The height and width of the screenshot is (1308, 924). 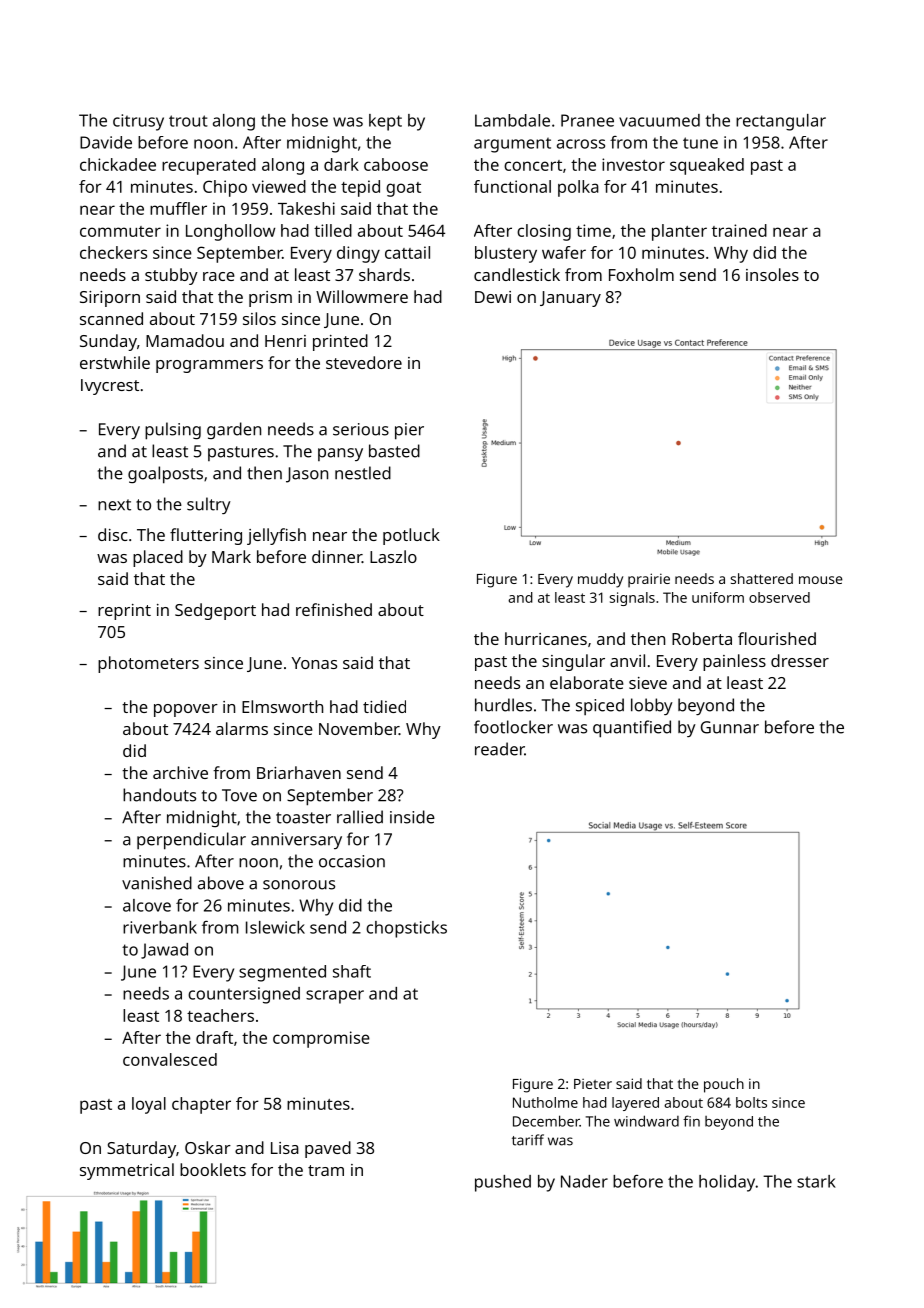 What do you see at coordinates (170, 1059) in the screenshot?
I see `convalesced` at bounding box center [170, 1059].
